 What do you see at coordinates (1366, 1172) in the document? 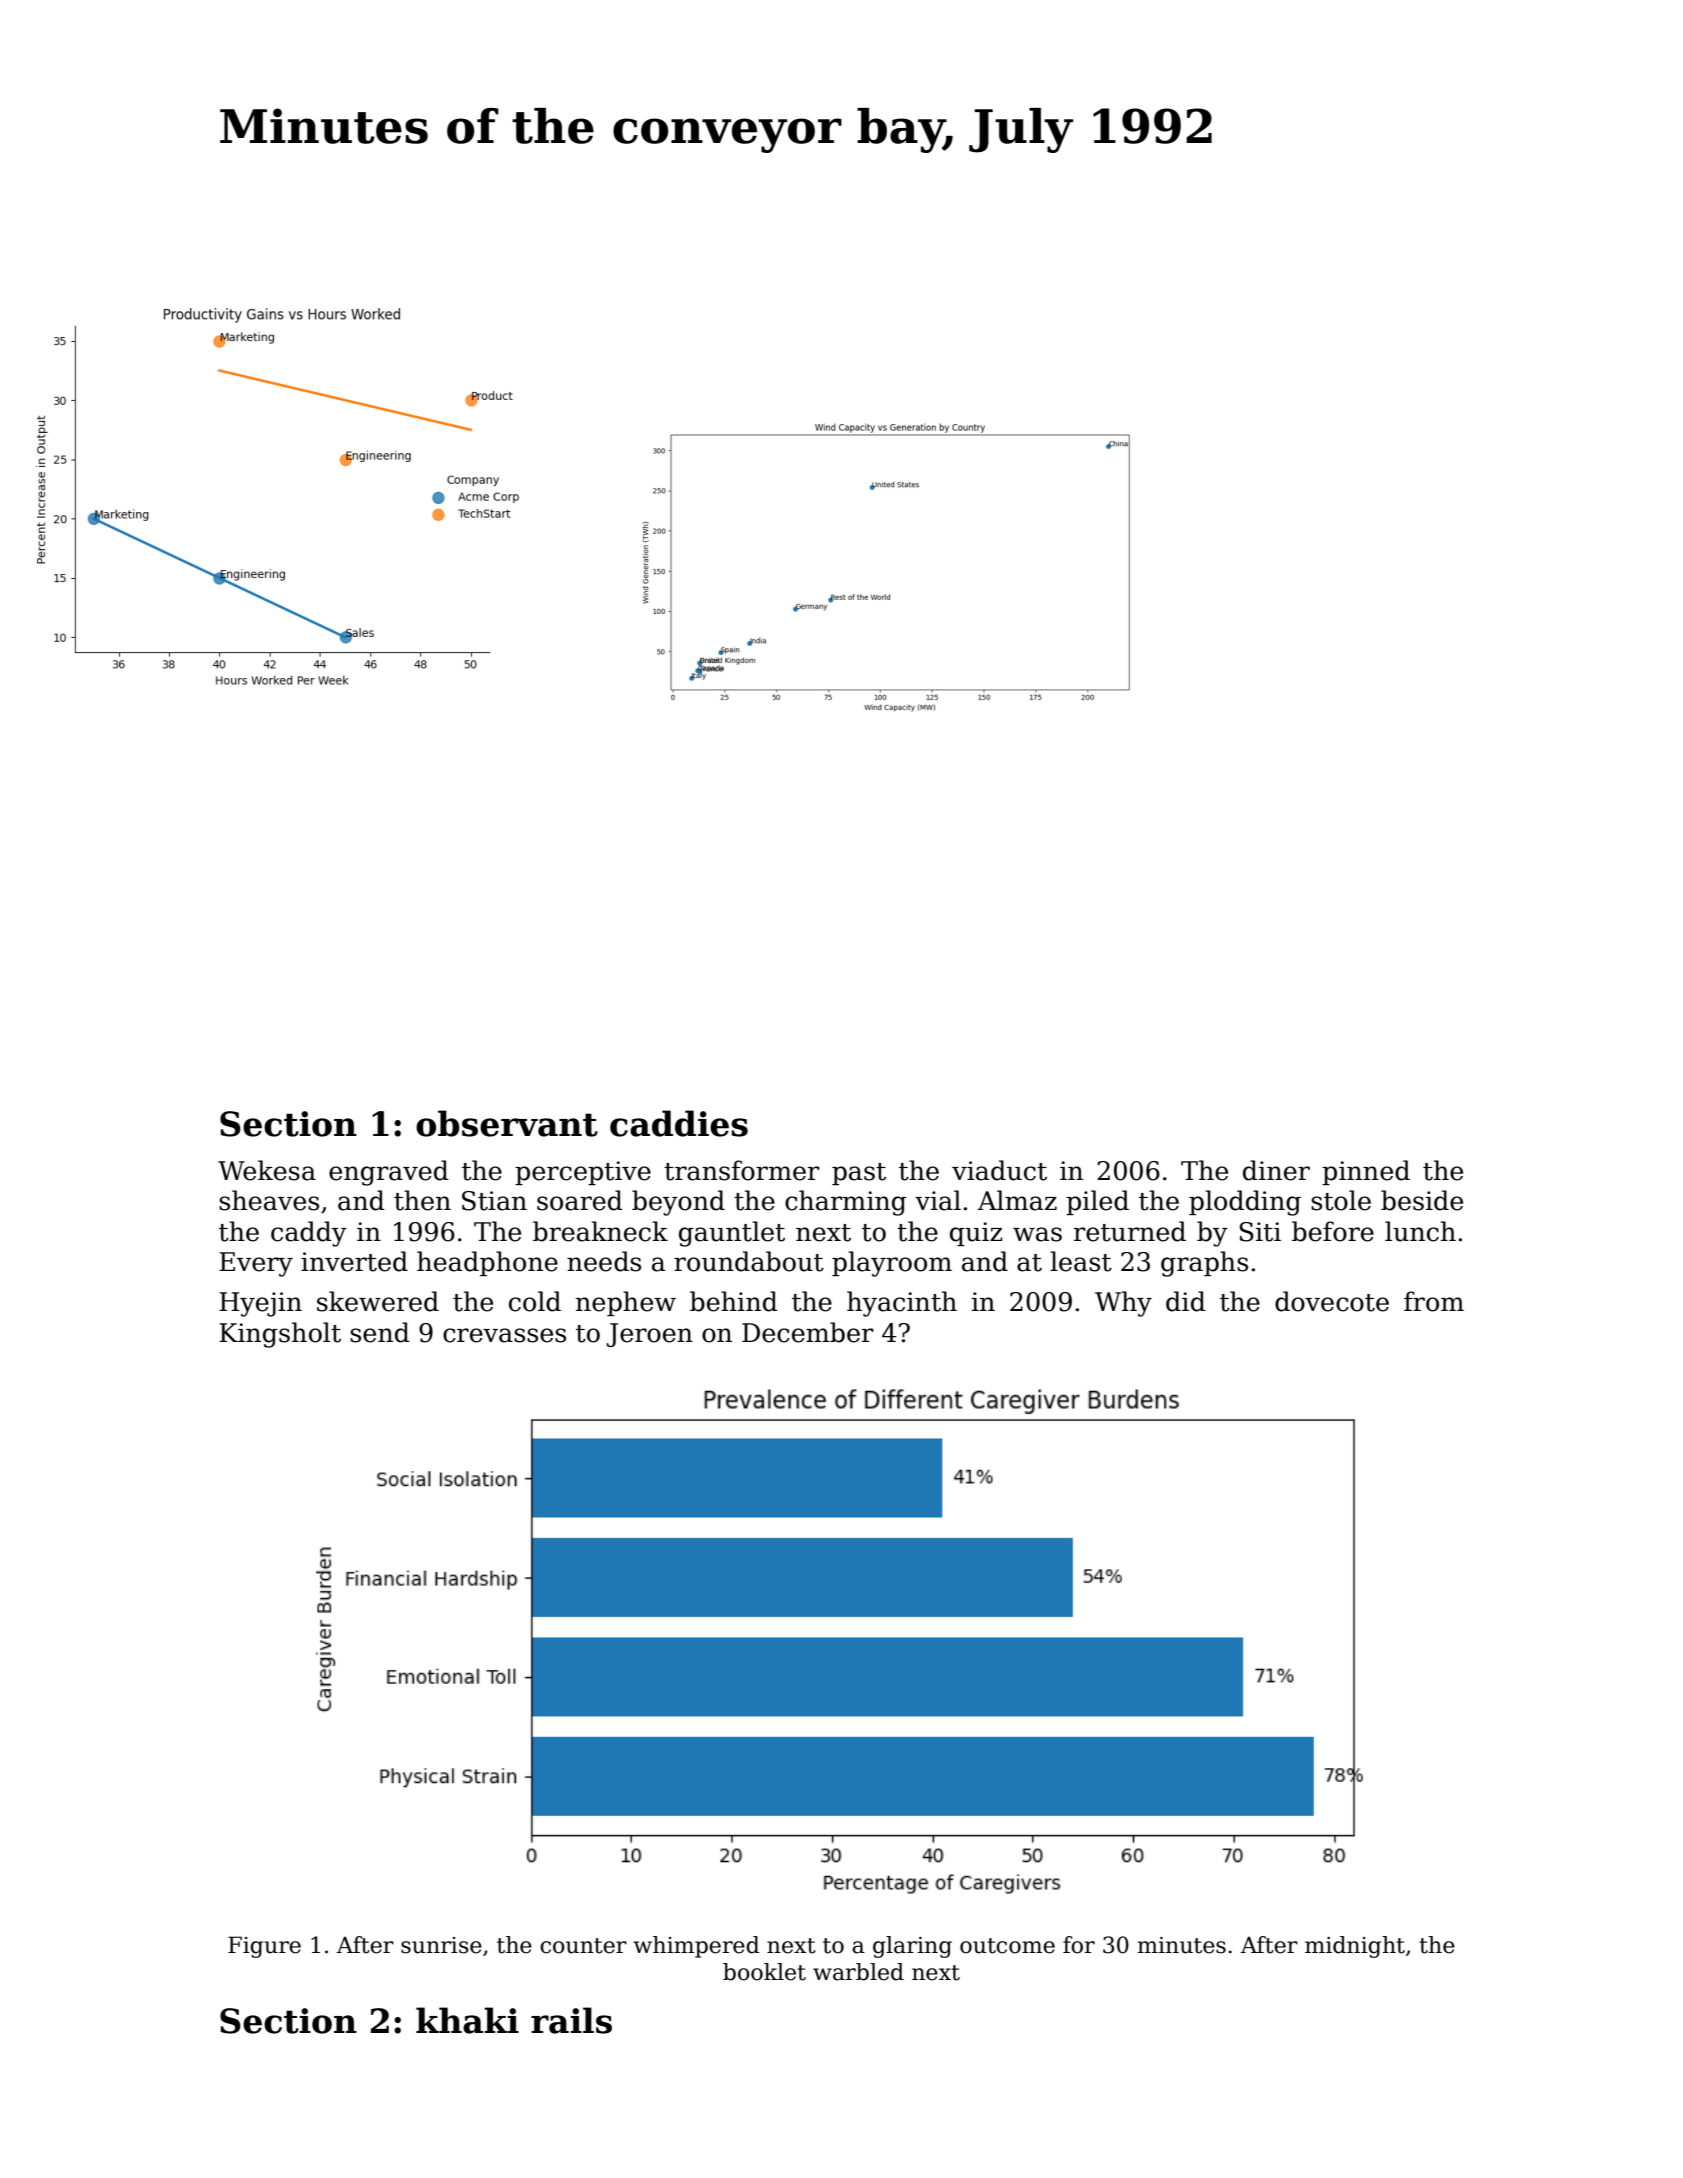
I see `pinned` at bounding box center [1366, 1172].
